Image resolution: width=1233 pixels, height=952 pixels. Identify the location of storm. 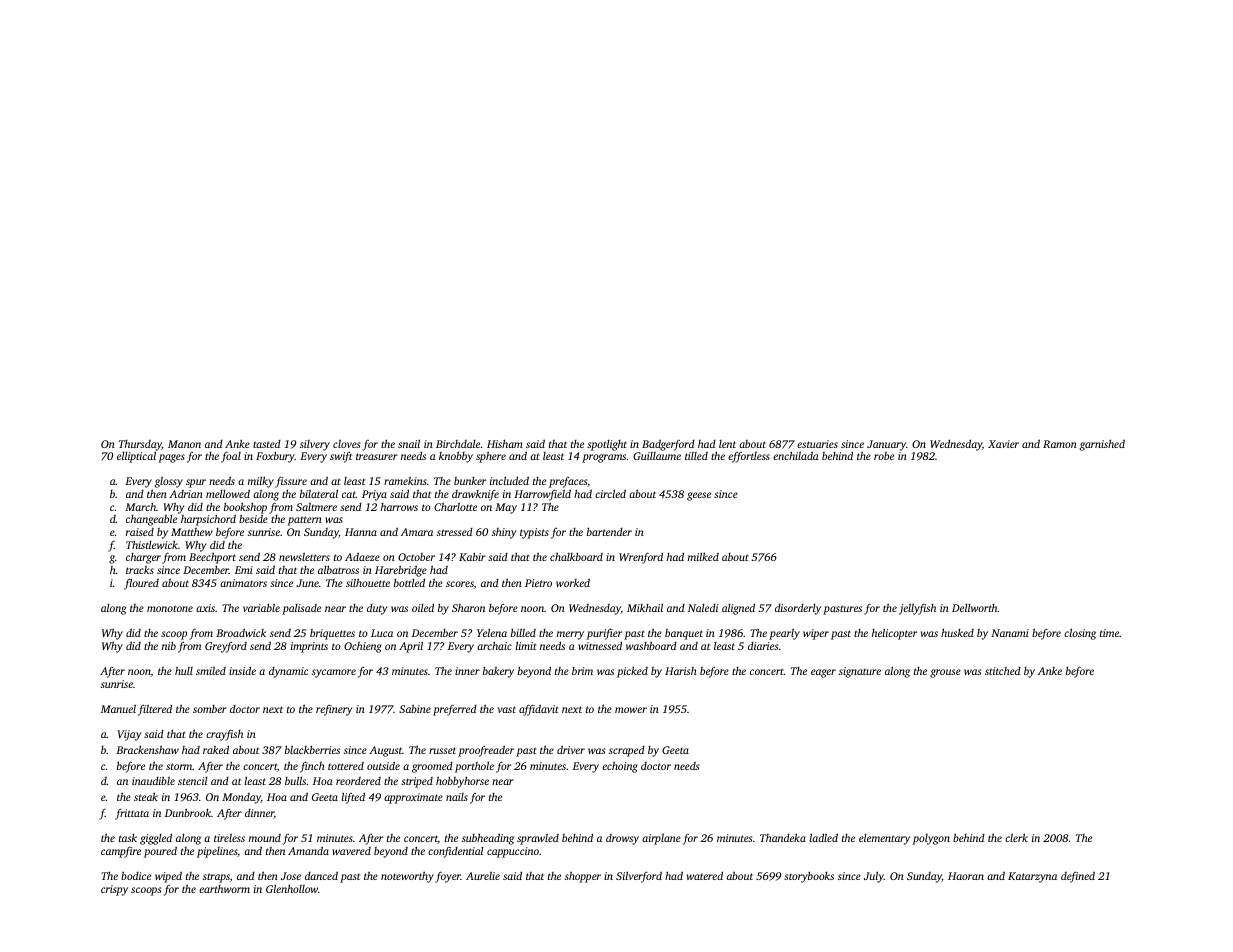
(179, 766).
